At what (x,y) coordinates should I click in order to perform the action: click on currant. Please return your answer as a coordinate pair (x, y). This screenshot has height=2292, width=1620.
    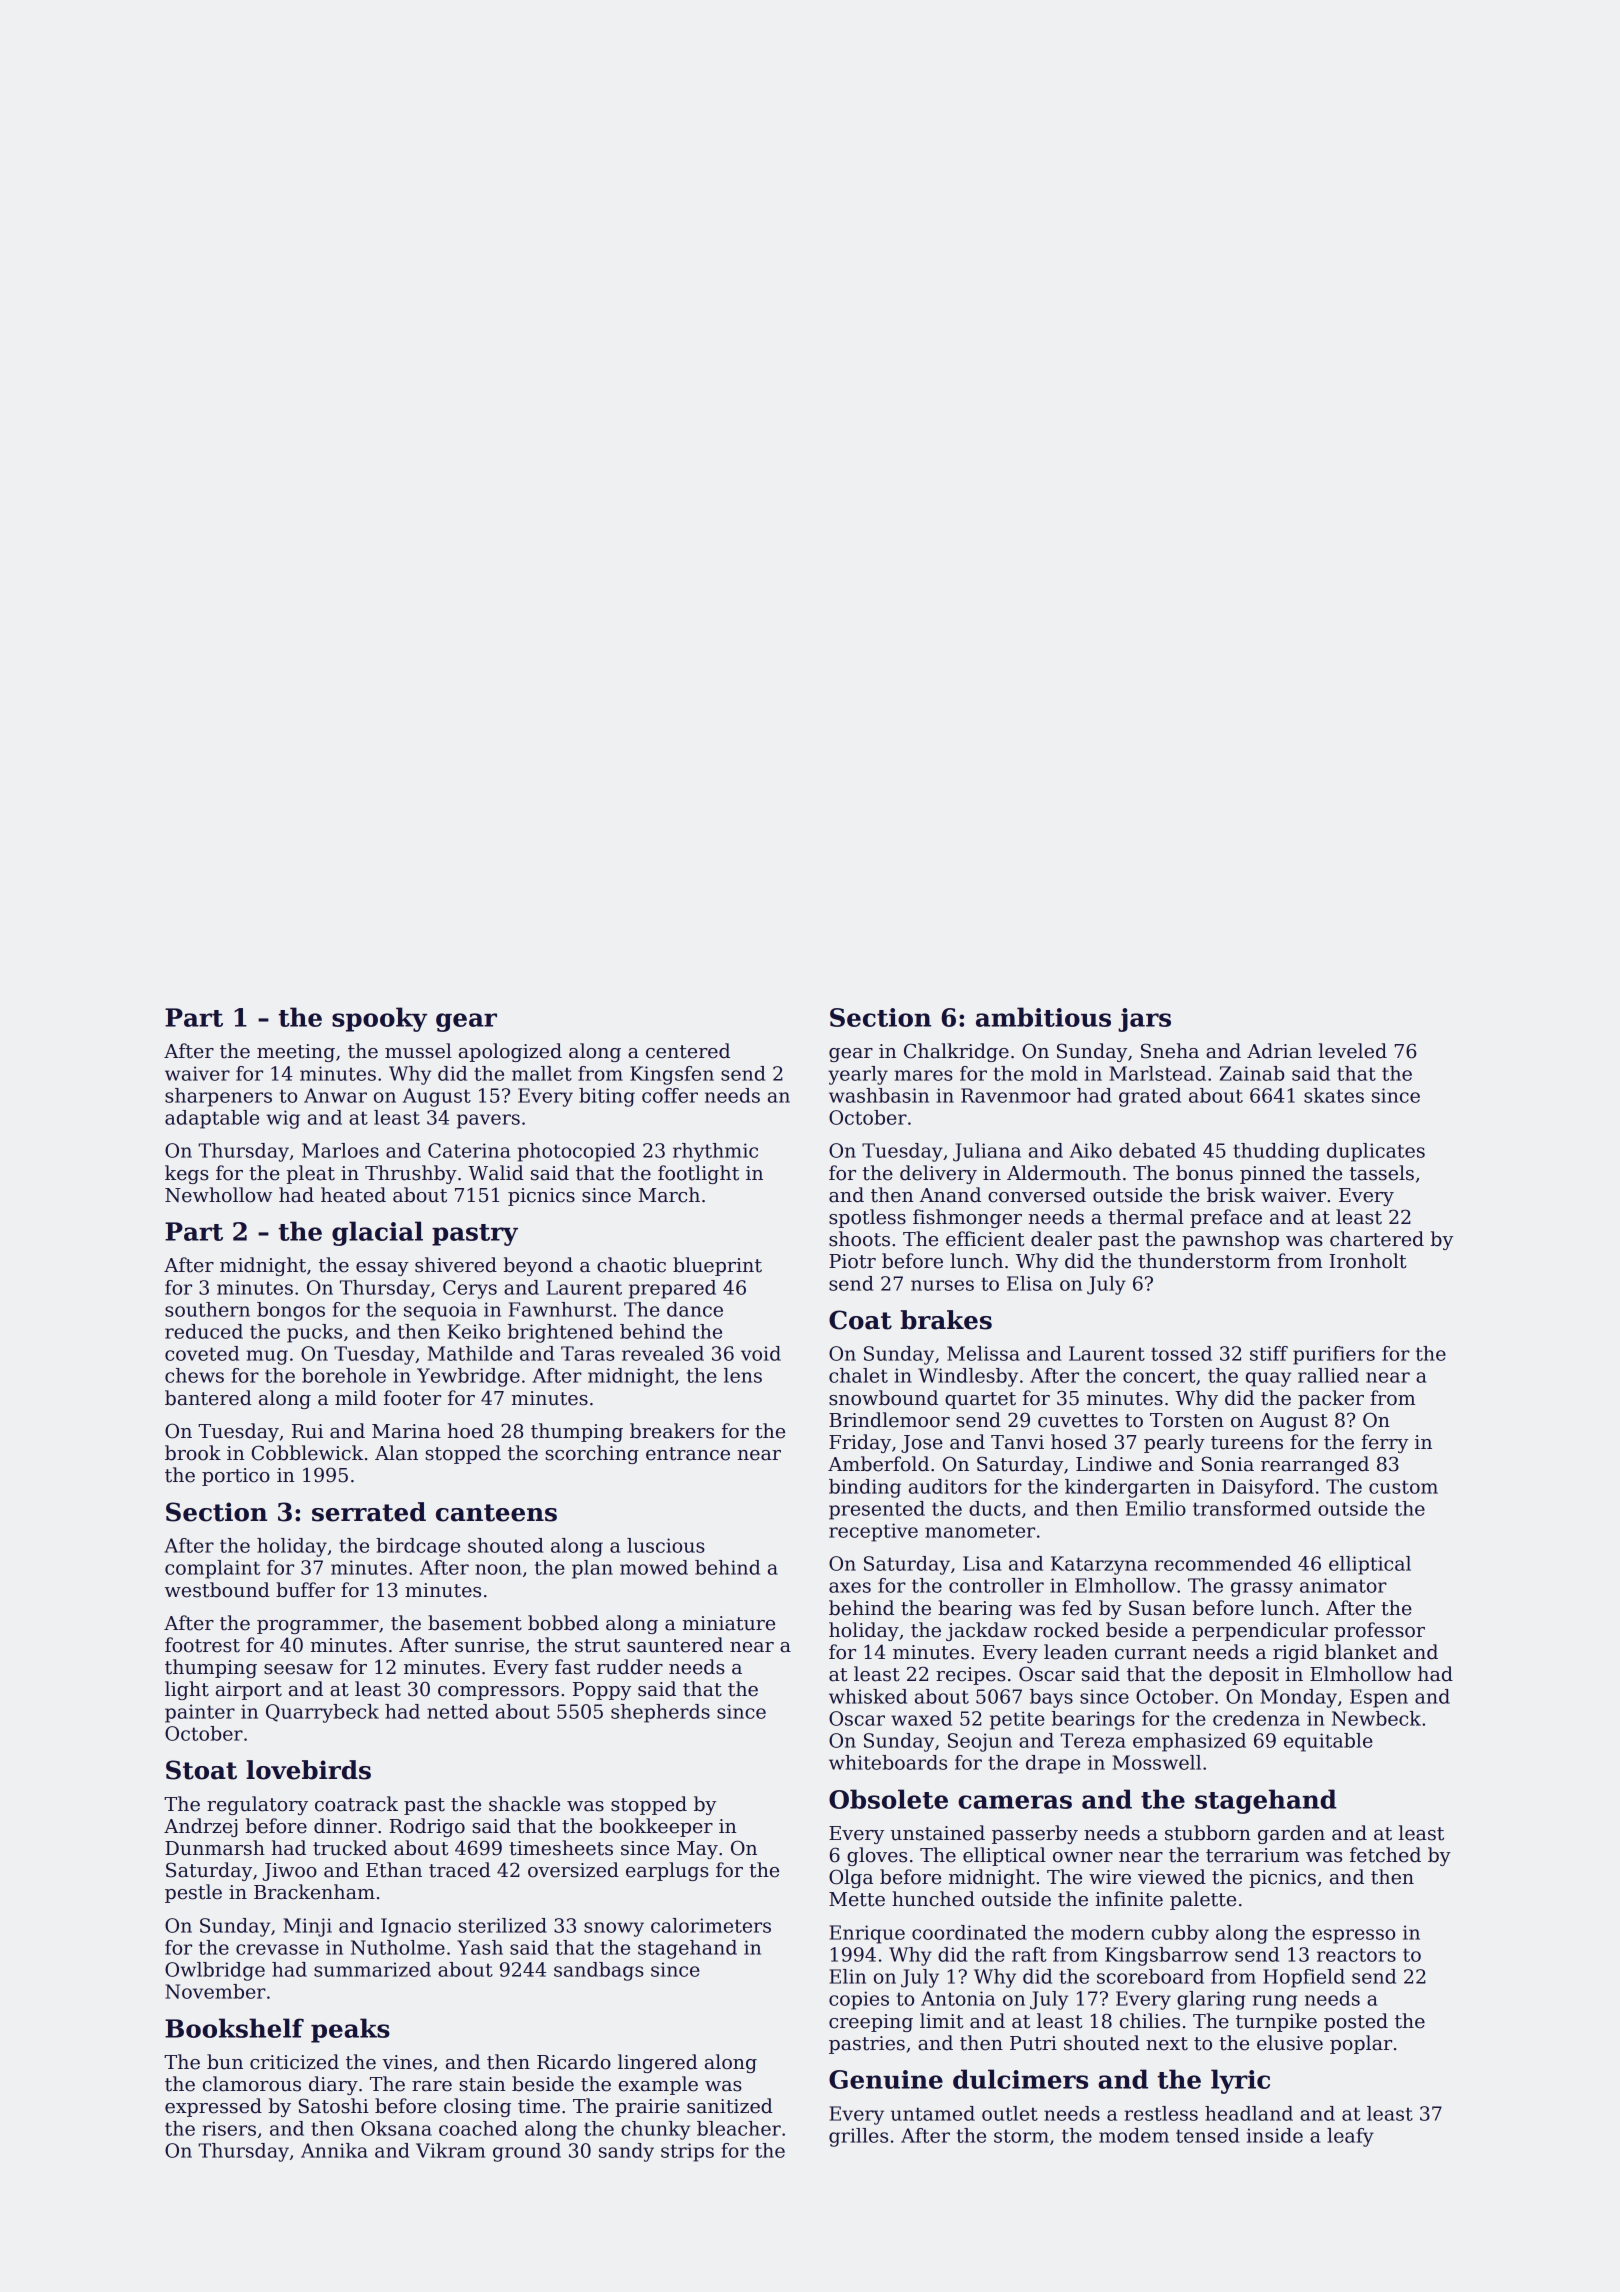
    Looking at the image, I should click on (1150, 1653).
